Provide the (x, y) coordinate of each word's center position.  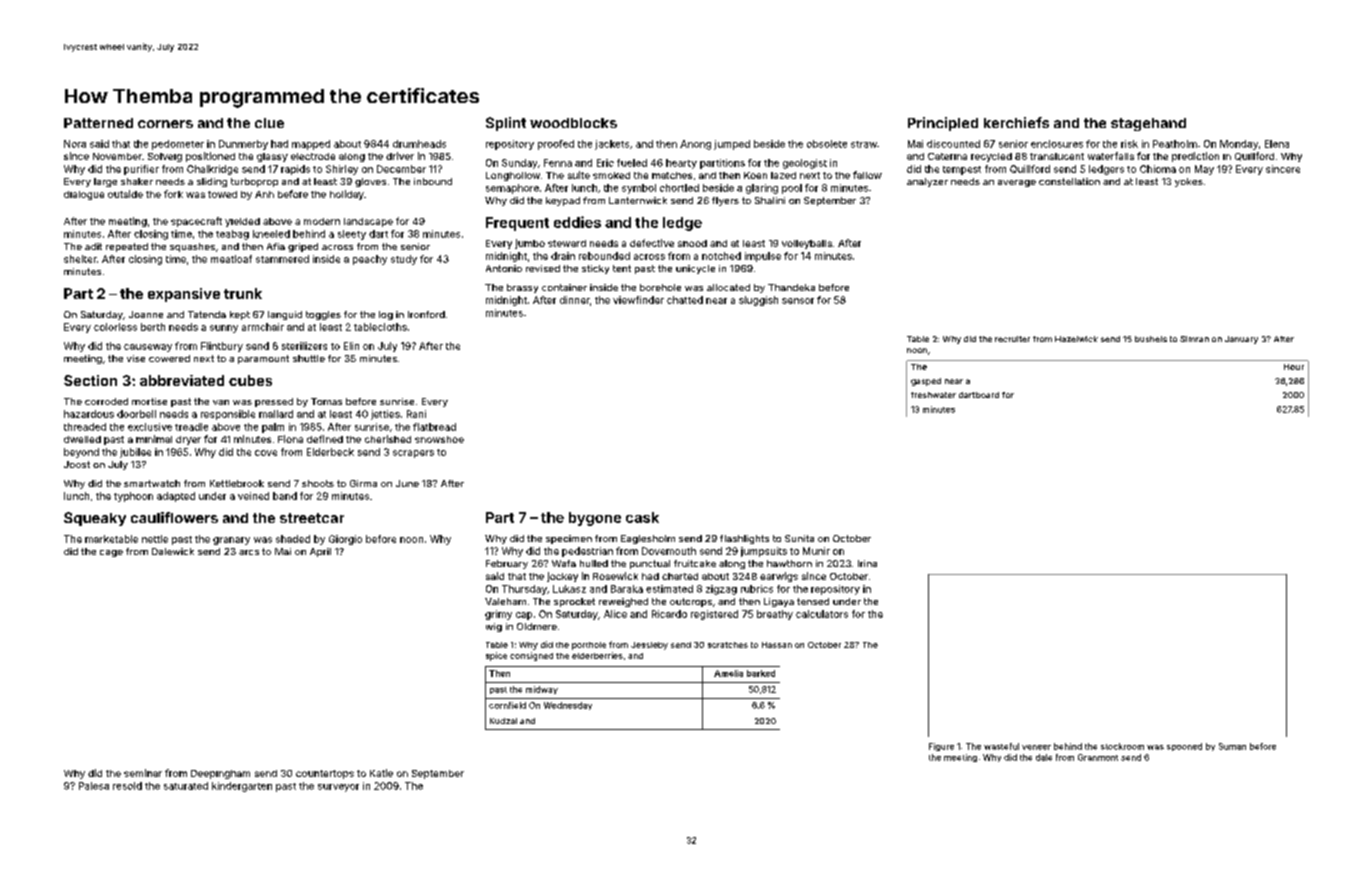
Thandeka (791, 287)
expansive (184, 295)
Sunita (799, 538)
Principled (943, 124)
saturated (186, 786)
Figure (941, 747)
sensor (798, 301)
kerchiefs (1016, 122)
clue (269, 123)
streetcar (312, 518)
